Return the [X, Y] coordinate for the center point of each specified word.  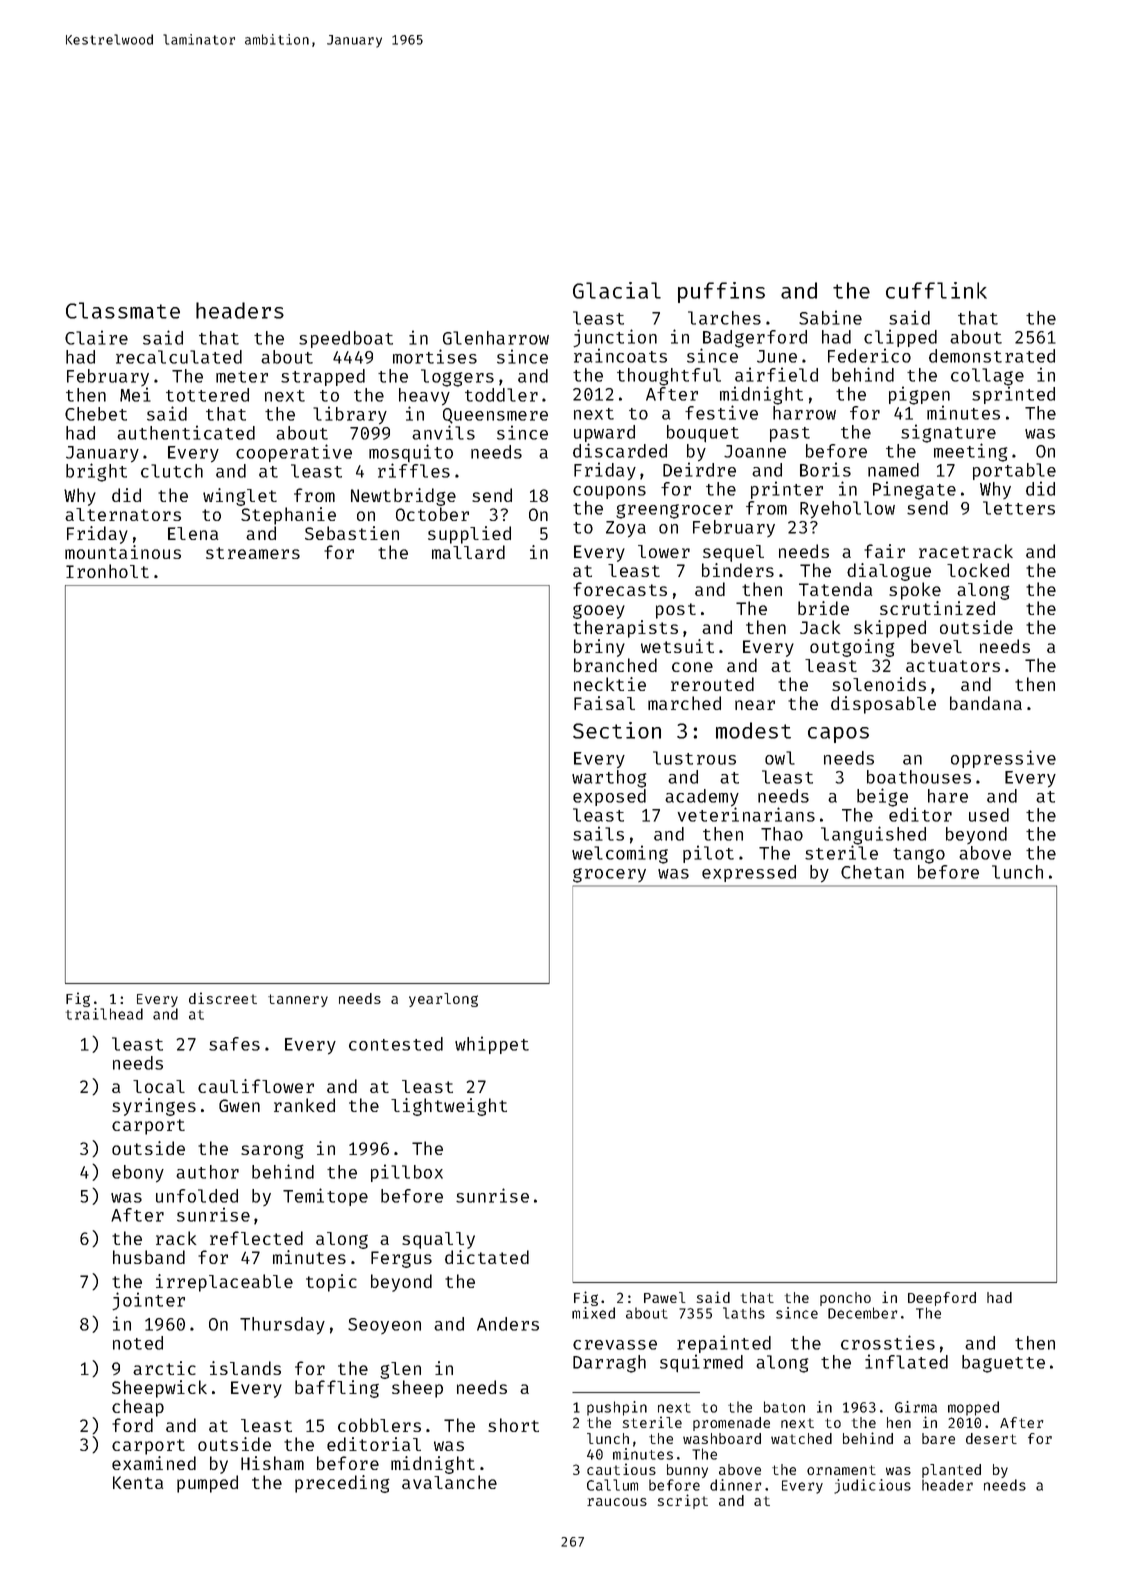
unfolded [197, 1196]
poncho [845, 1299]
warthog [609, 779]
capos [838, 735]
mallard [468, 552]
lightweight [449, 1107]
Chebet [96, 414]
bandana [986, 703]
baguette [1003, 1364]
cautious [621, 1469]
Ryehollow [847, 510]
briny [599, 648]
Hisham [272, 1463]
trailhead [104, 1014]
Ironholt [107, 571]
